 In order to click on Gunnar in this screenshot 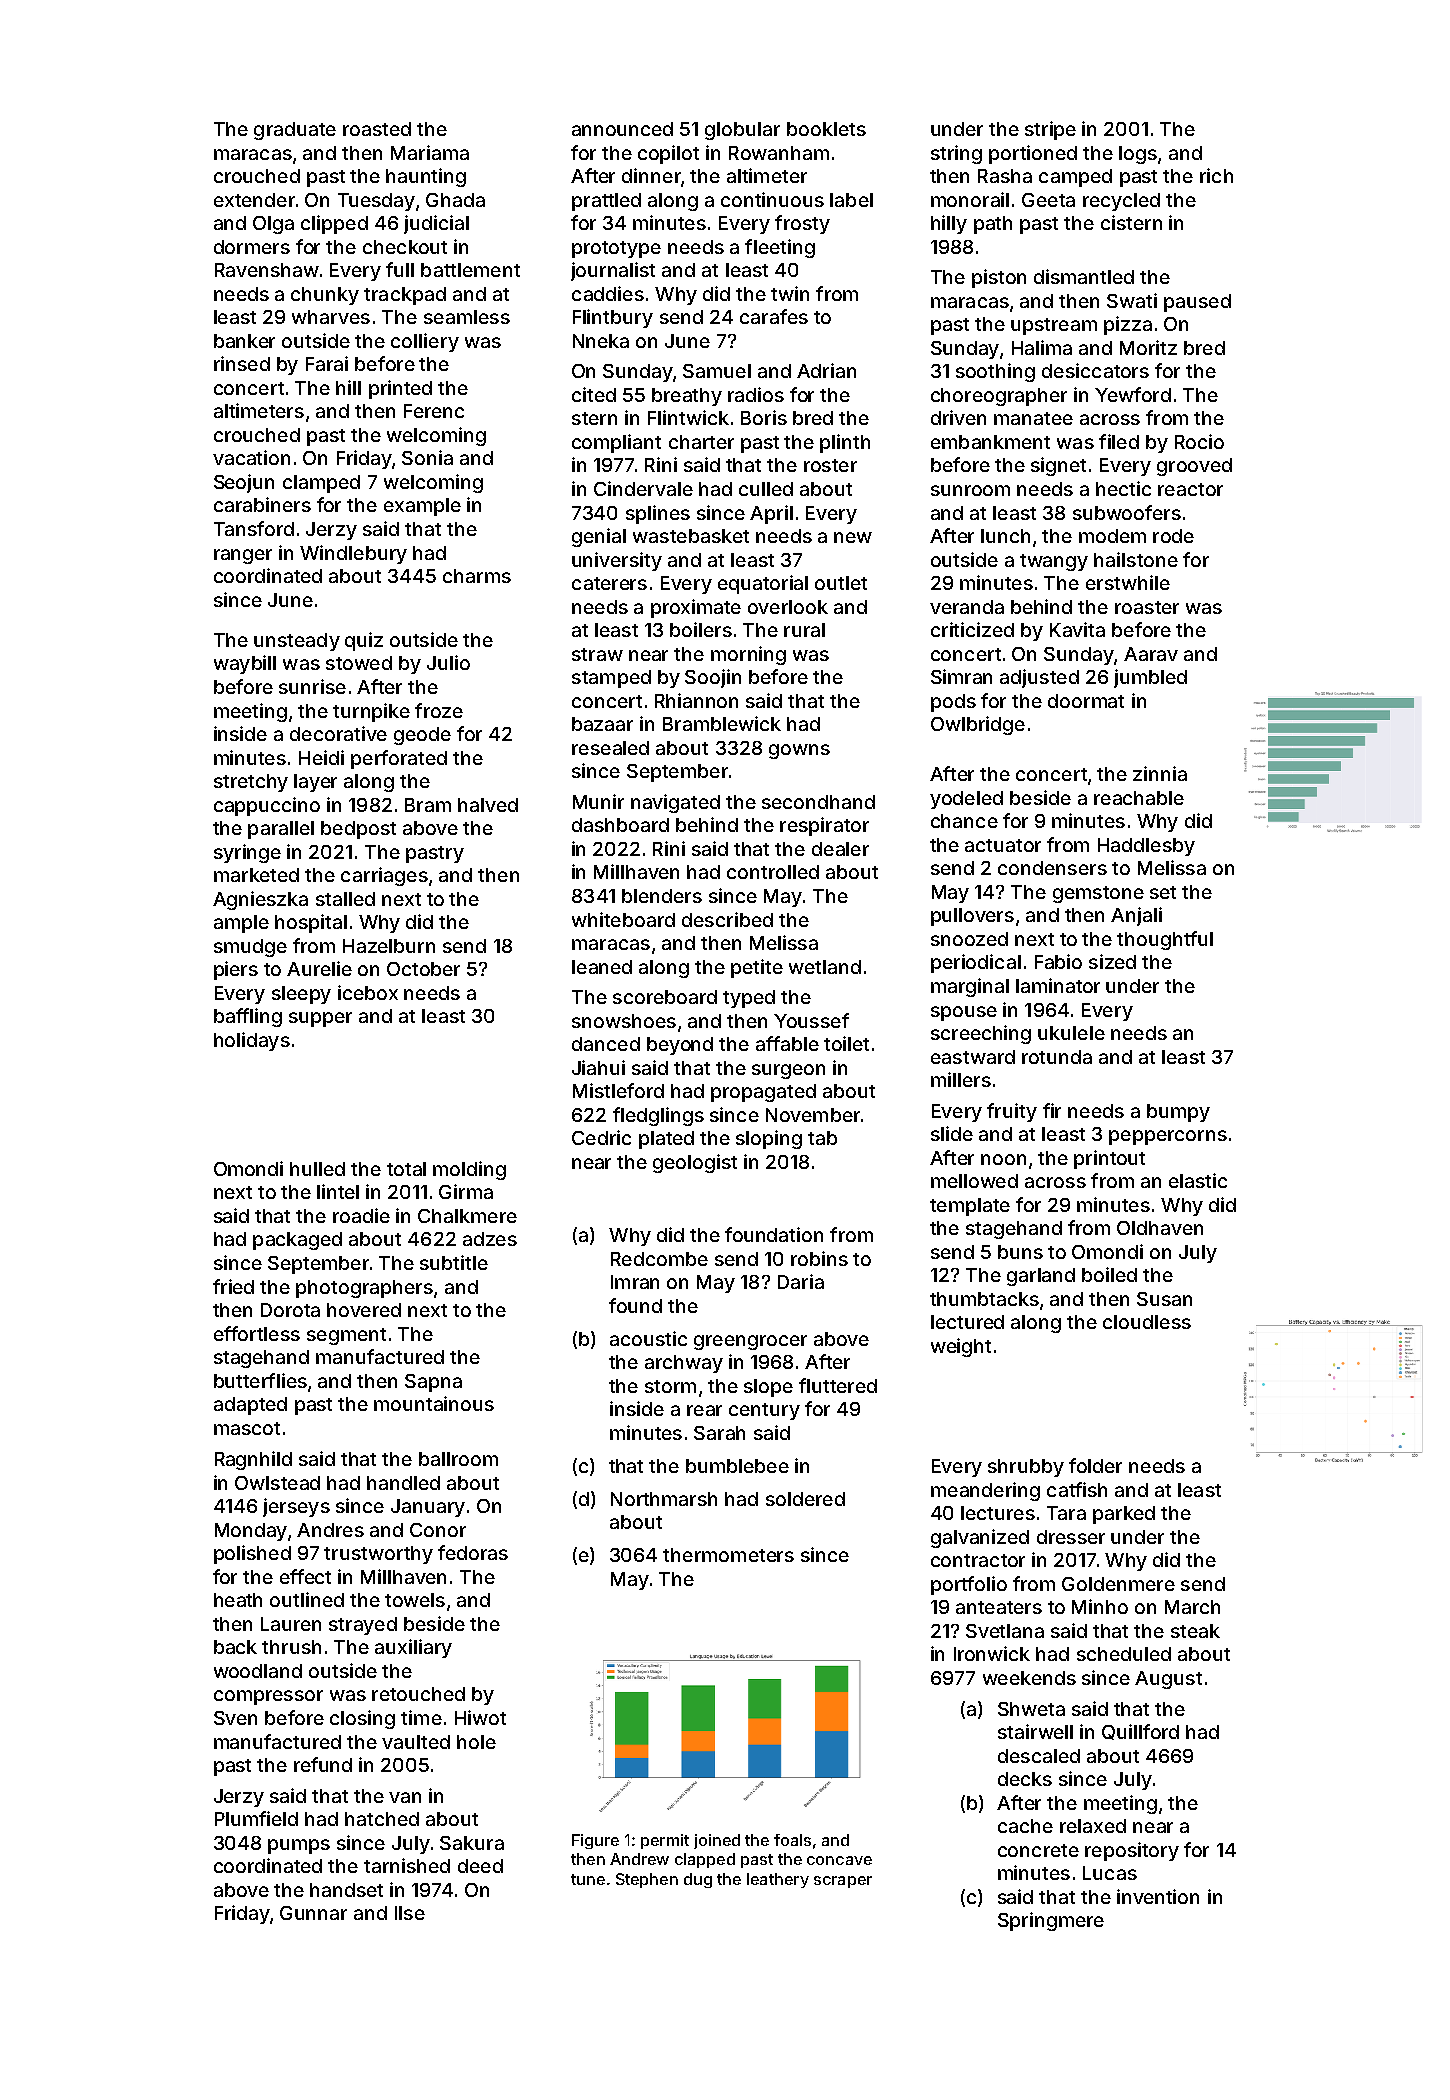, I will do `click(313, 1913)`.
